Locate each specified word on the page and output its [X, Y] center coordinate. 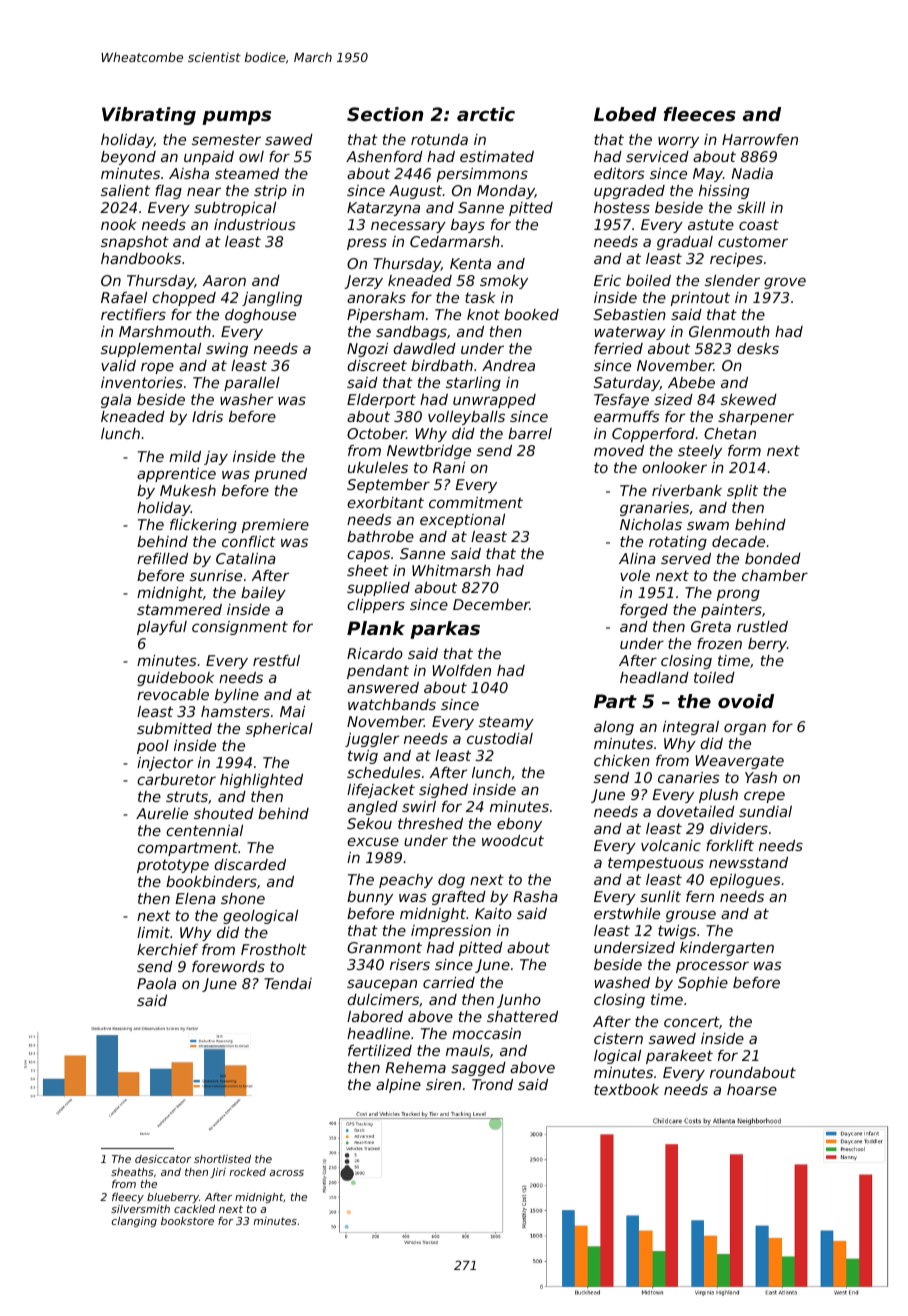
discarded [250, 864]
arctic [486, 114]
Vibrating [149, 116]
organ [745, 729]
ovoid [746, 701]
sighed [443, 791]
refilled [162, 558]
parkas [445, 630]
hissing [724, 192]
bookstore [187, 1221]
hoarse [752, 1089]
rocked [247, 1172]
